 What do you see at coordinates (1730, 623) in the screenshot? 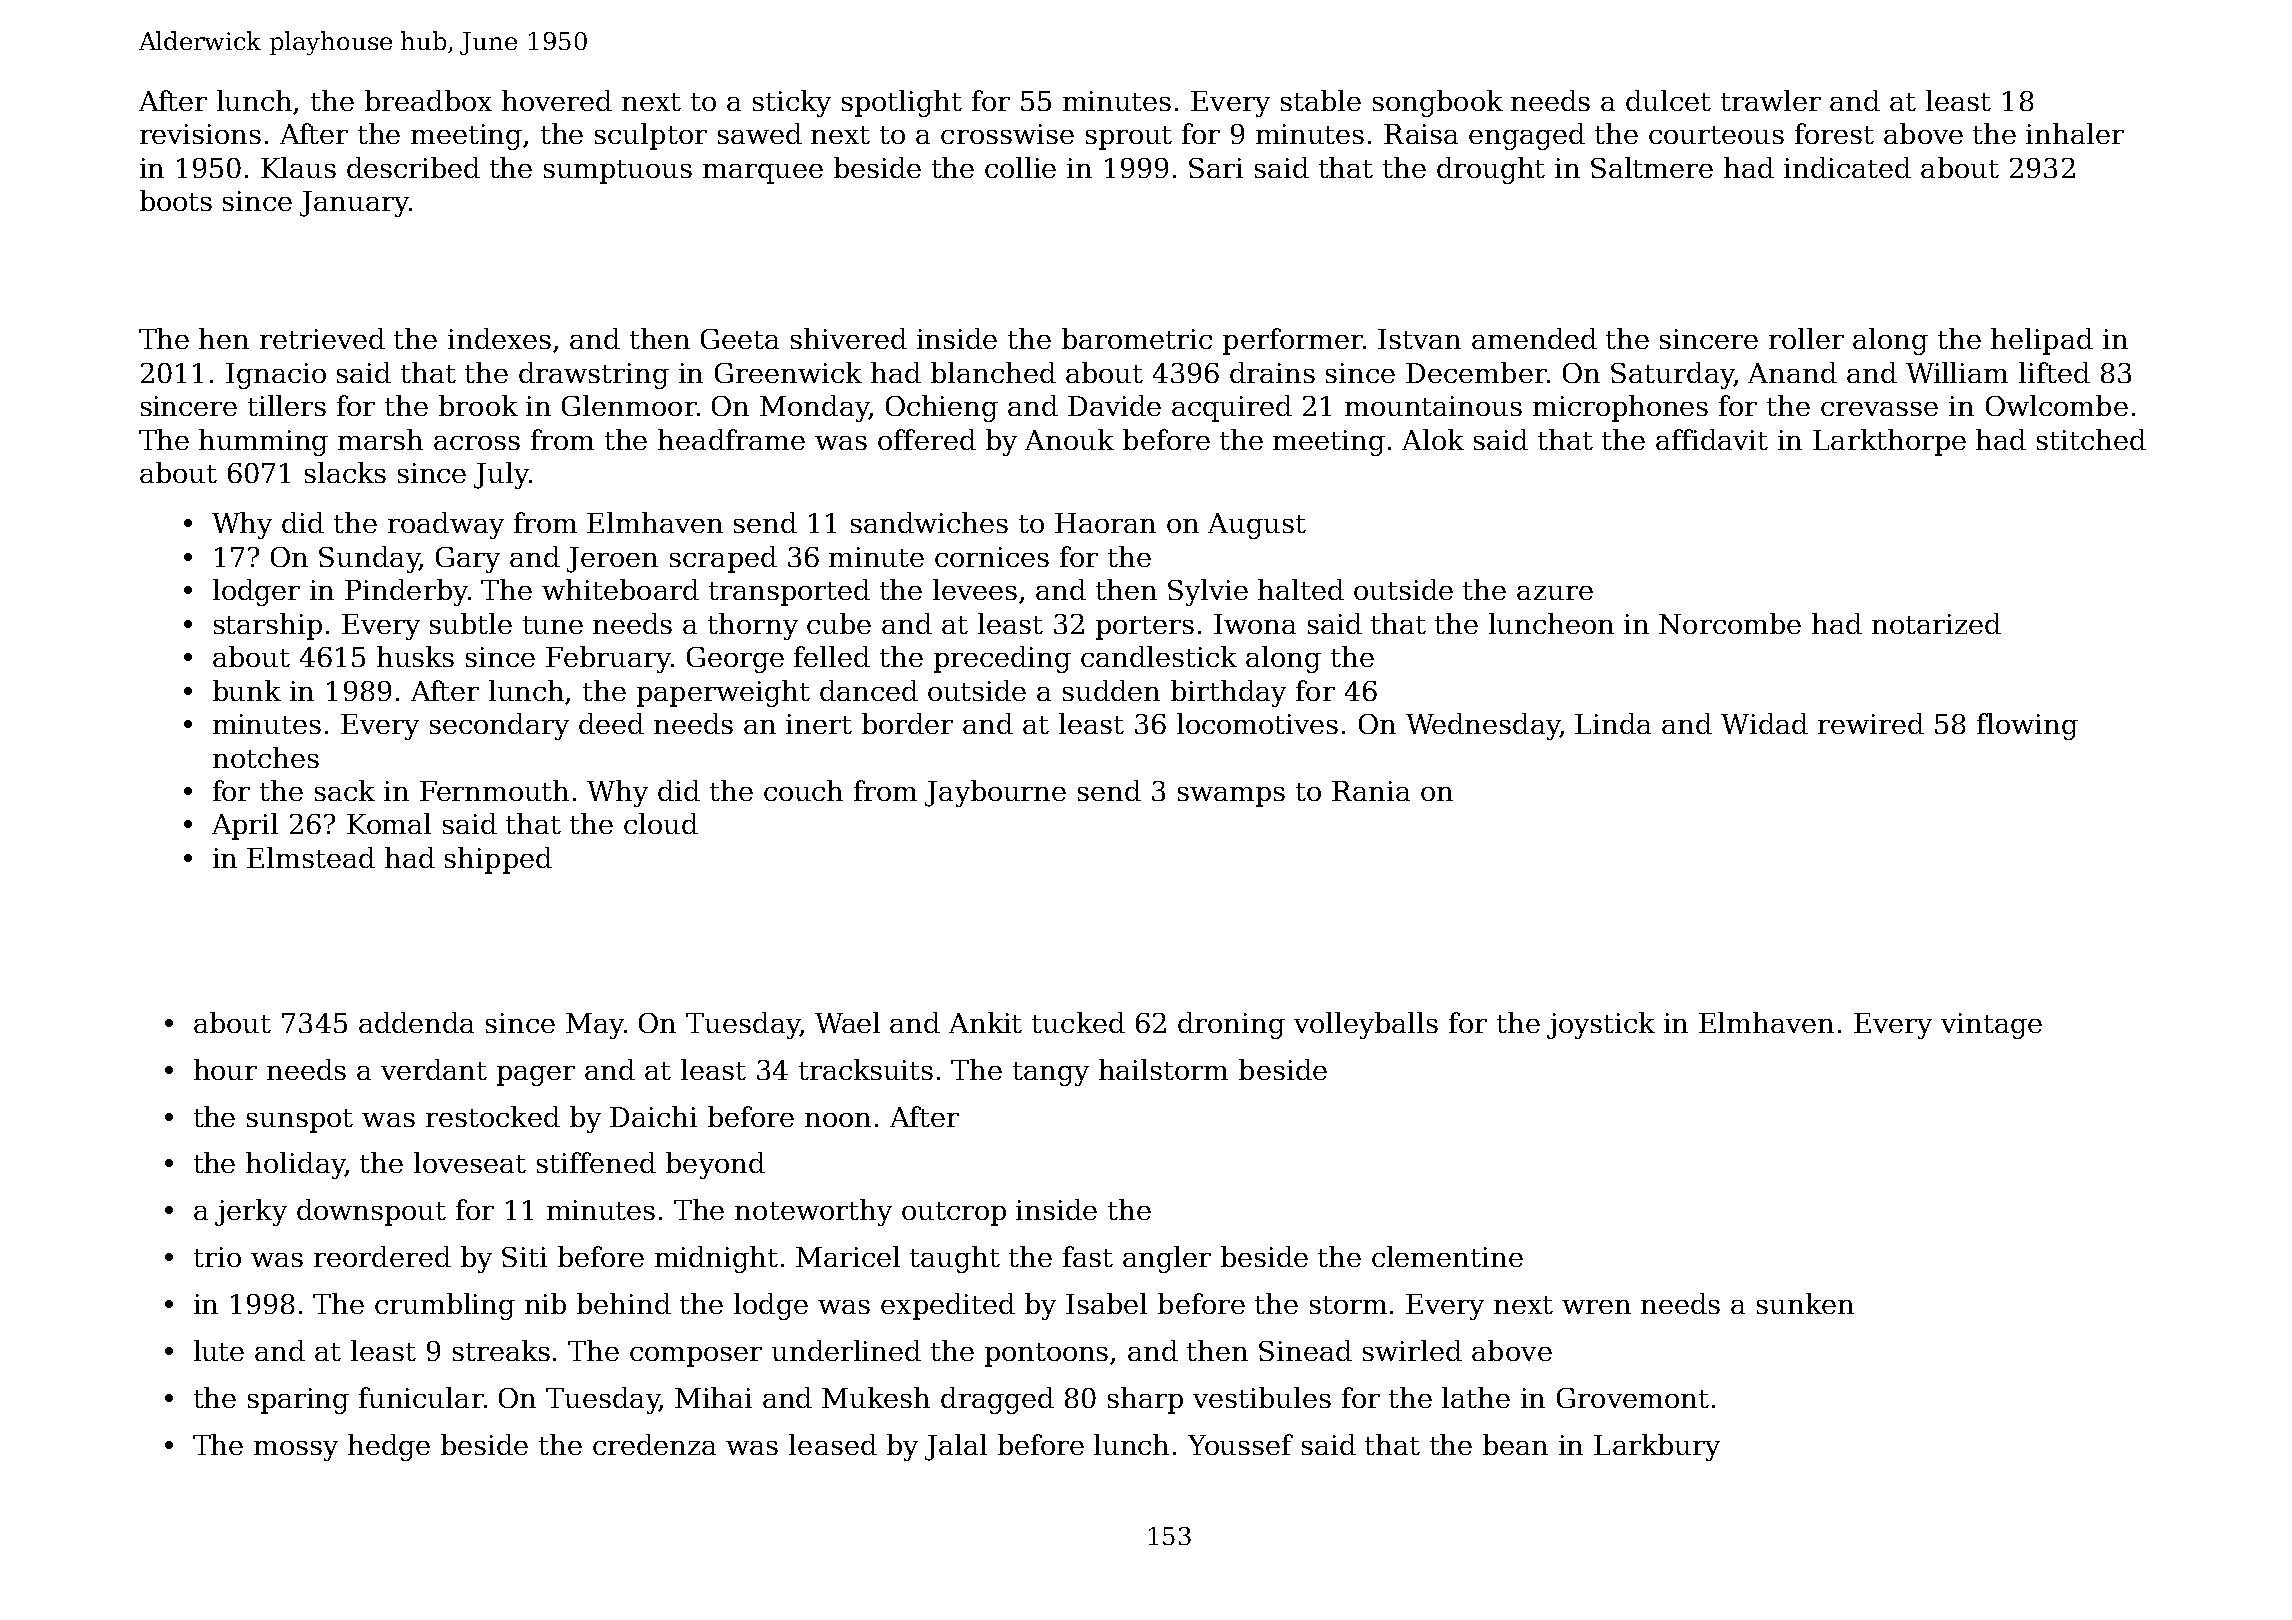
I see `Norcombe` at bounding box center [1730, 623].
